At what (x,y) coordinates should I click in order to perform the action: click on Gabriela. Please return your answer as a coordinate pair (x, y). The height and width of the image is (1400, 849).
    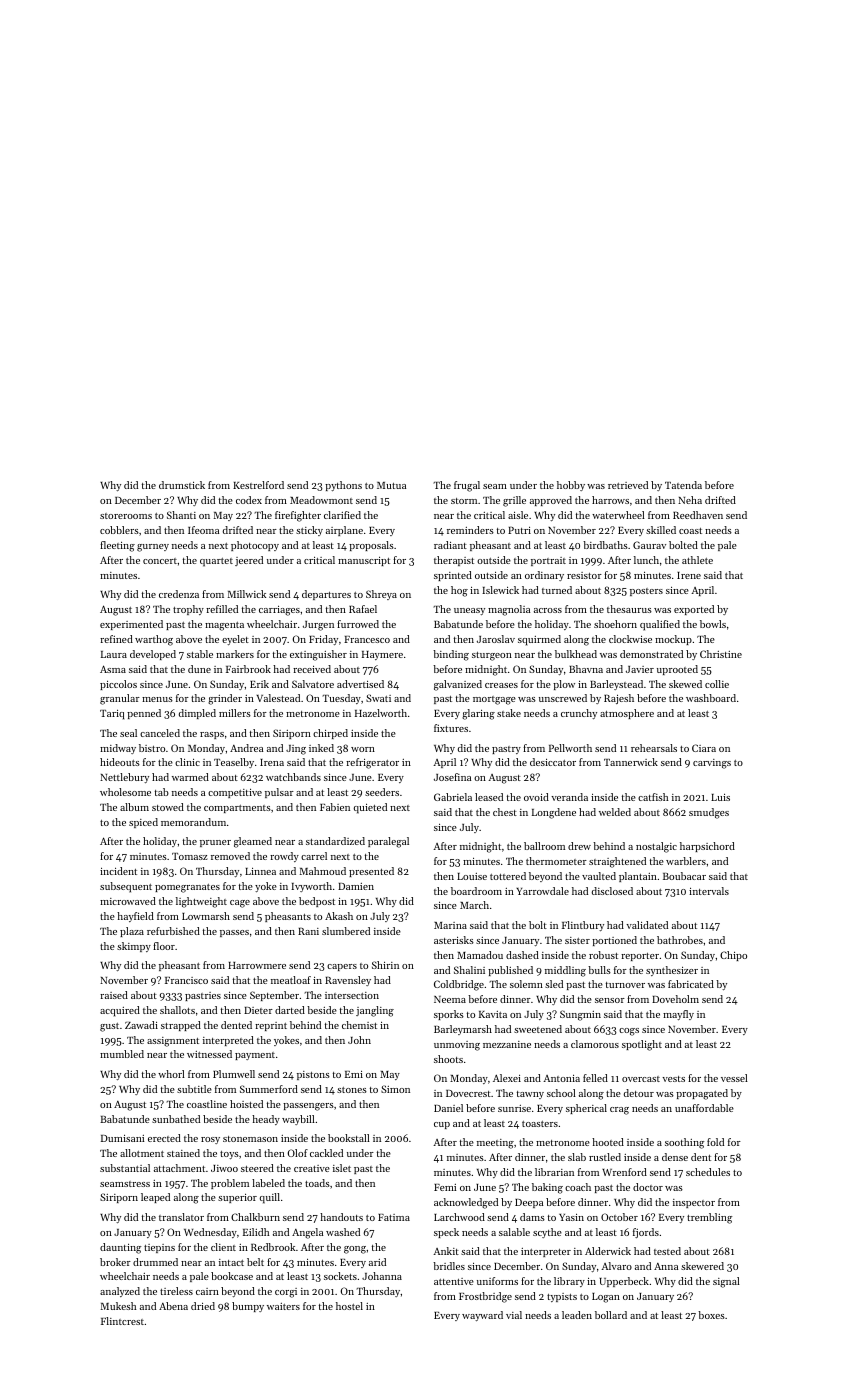
    Looking at the image, I should click on (453, 797).
